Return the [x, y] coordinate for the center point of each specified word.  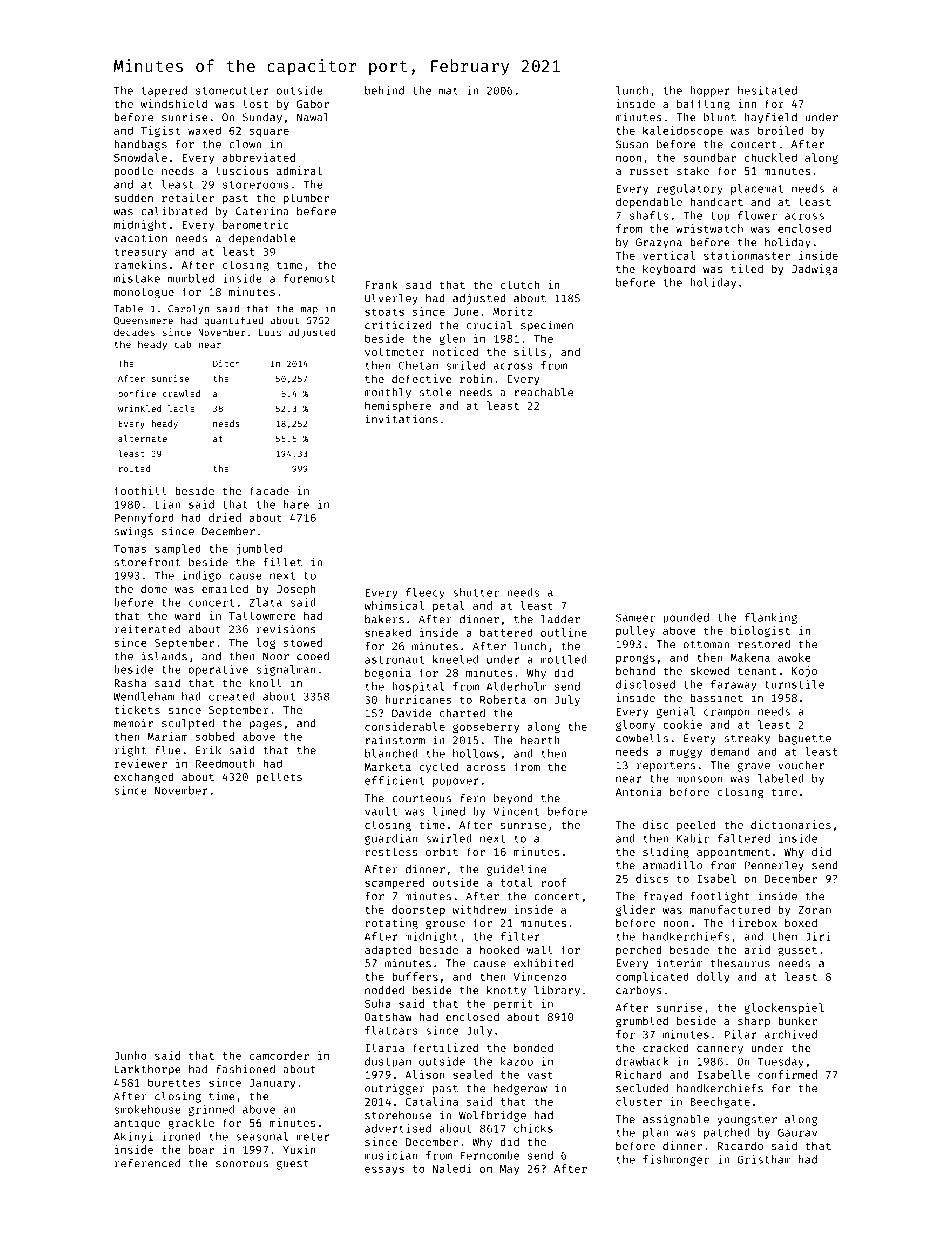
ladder [560, 619]
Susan [632, 144]
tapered [164, 91]
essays [384, 1170]
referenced [147, 1163]
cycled [438, 767]
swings [133, 532]
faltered [744, 838]
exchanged [144, 778]
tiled [747, 268]
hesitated [767, 90]
